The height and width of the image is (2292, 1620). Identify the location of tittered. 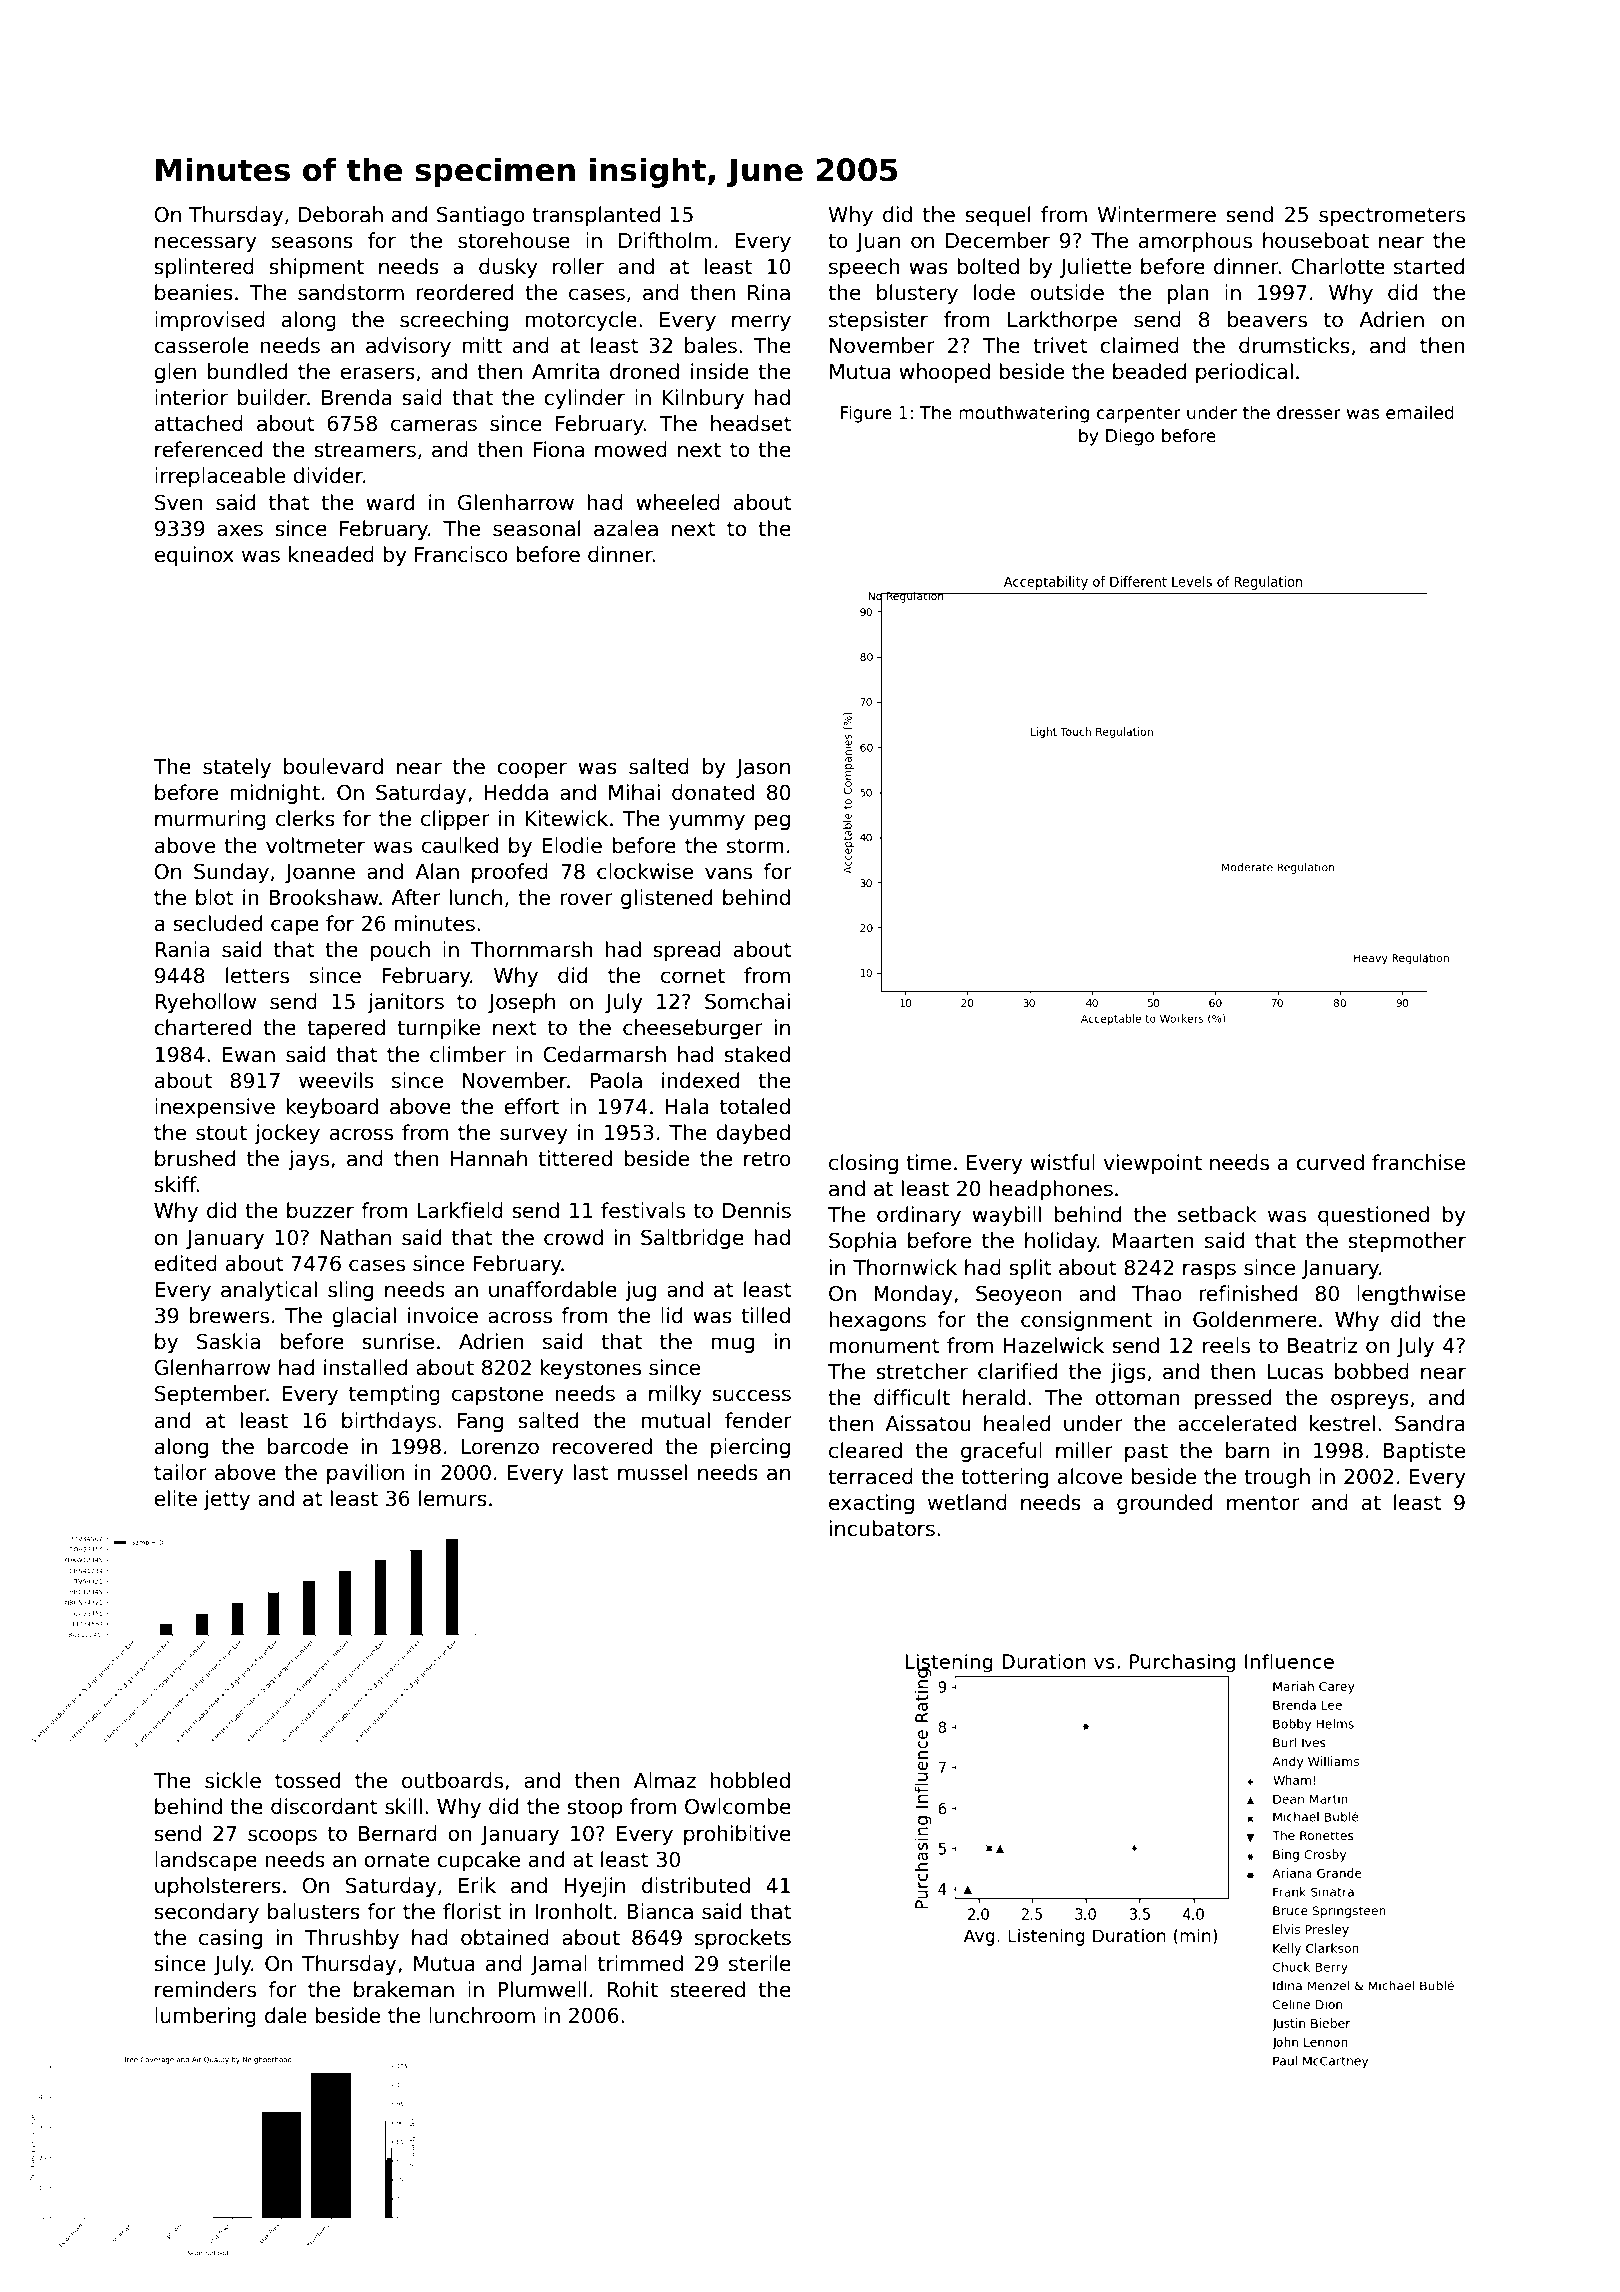
(575, 1158).
